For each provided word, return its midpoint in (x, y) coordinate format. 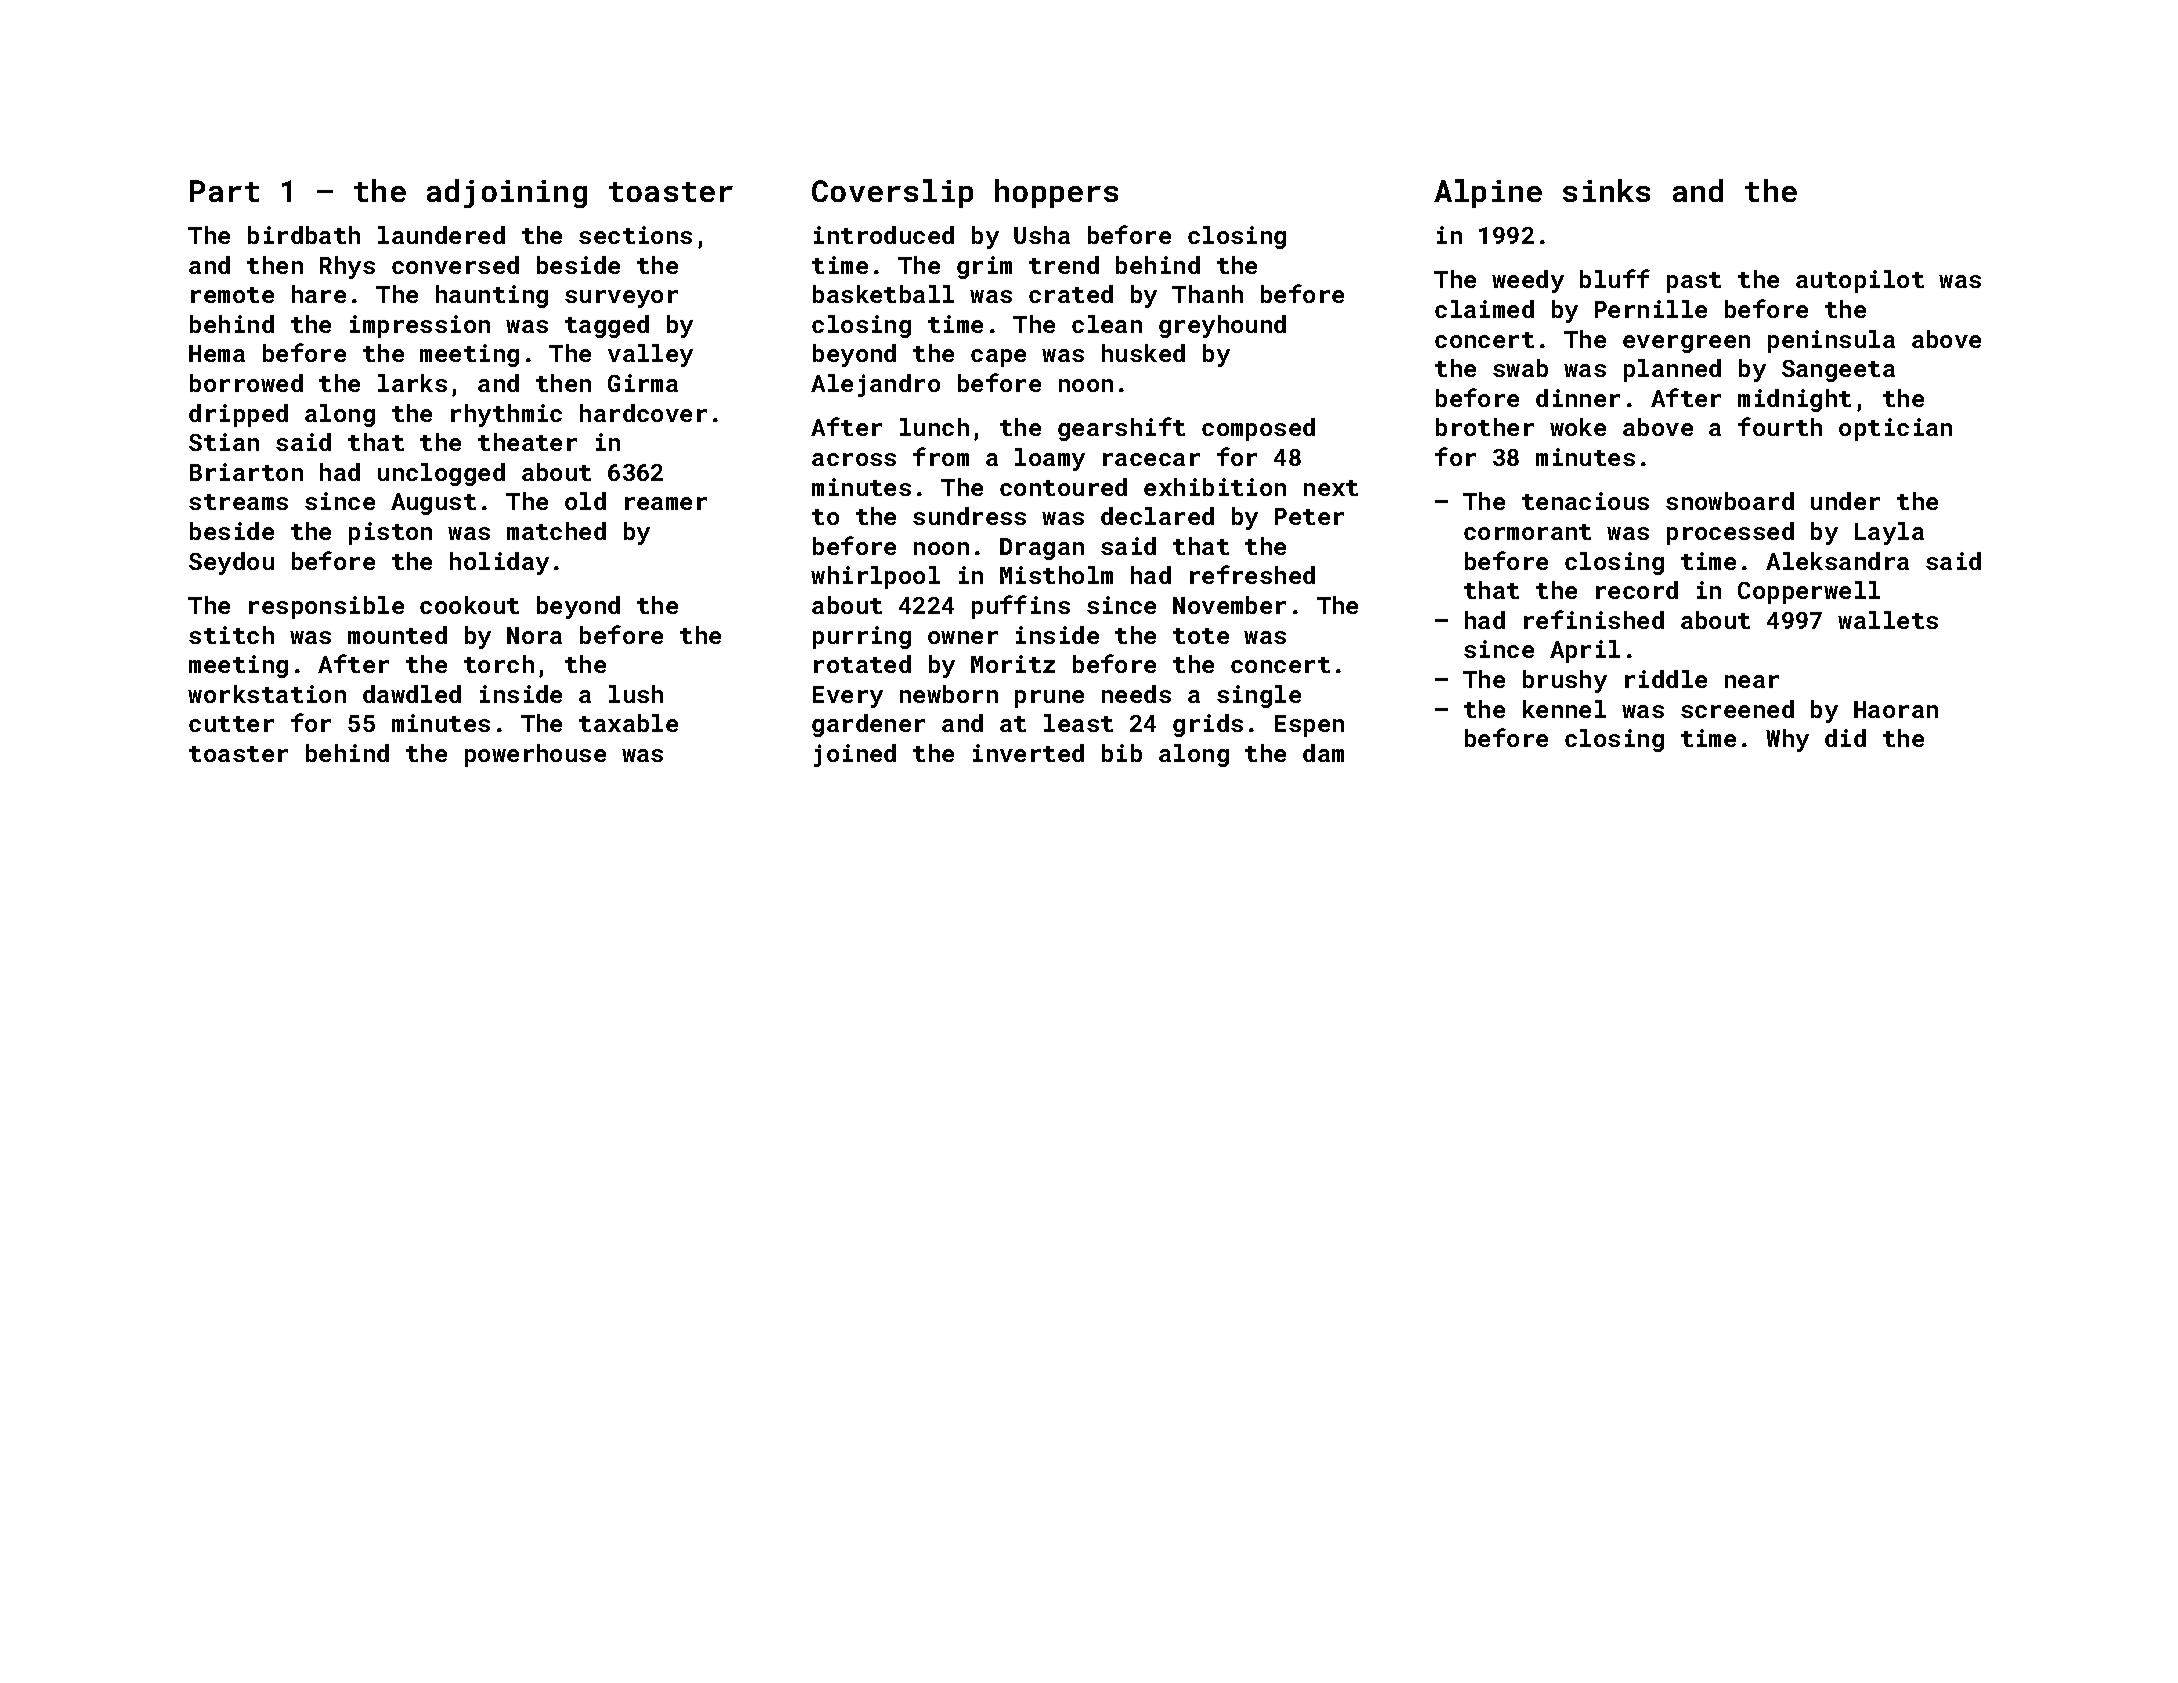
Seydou (231, 563)
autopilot (1860, 281)
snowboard (1730, 501)
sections (635, 235)
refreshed (1252, 574)
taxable (628, 723)
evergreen (1686, 344)
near (1752, 681)
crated (1071, 294)
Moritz (1013, 664)
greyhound (1222, 326)
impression (420, 326)
